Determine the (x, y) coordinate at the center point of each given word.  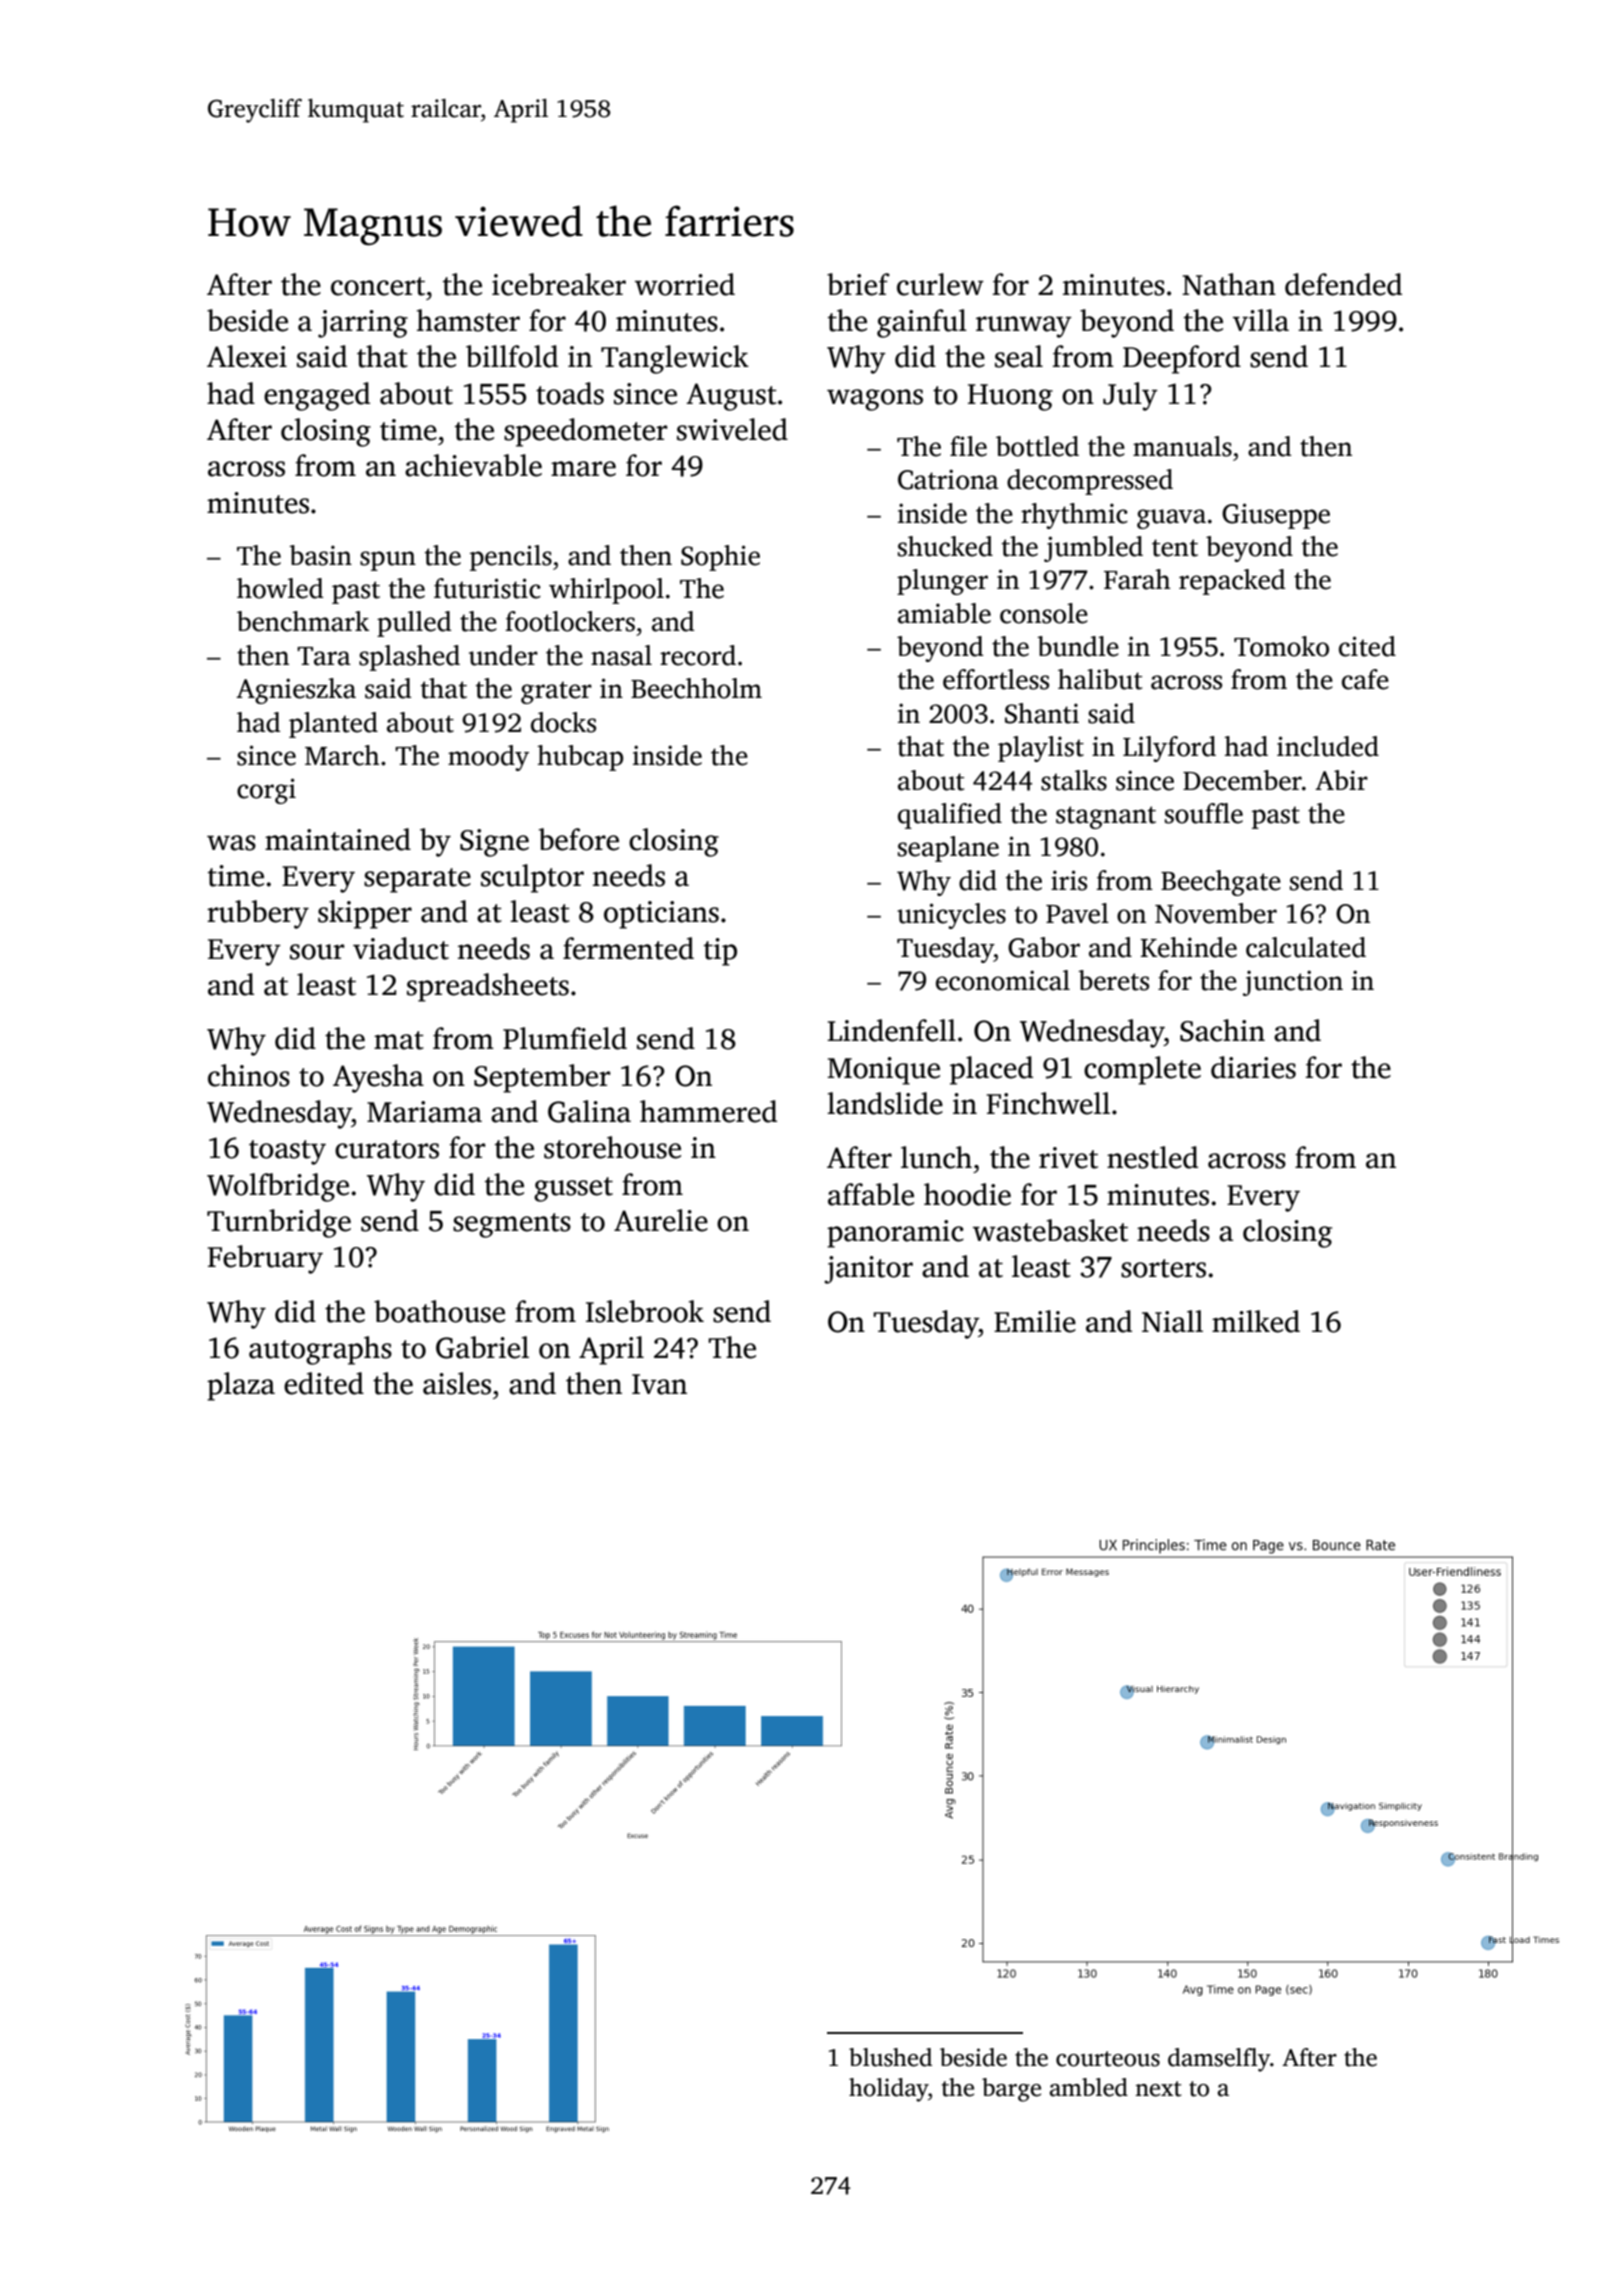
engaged (317, 396)
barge (1011, 2090)
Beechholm (696, 688)
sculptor (532, 878)
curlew (940, 284)
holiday (888, 2090)
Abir (1341, 780)
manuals (1182, 446)
